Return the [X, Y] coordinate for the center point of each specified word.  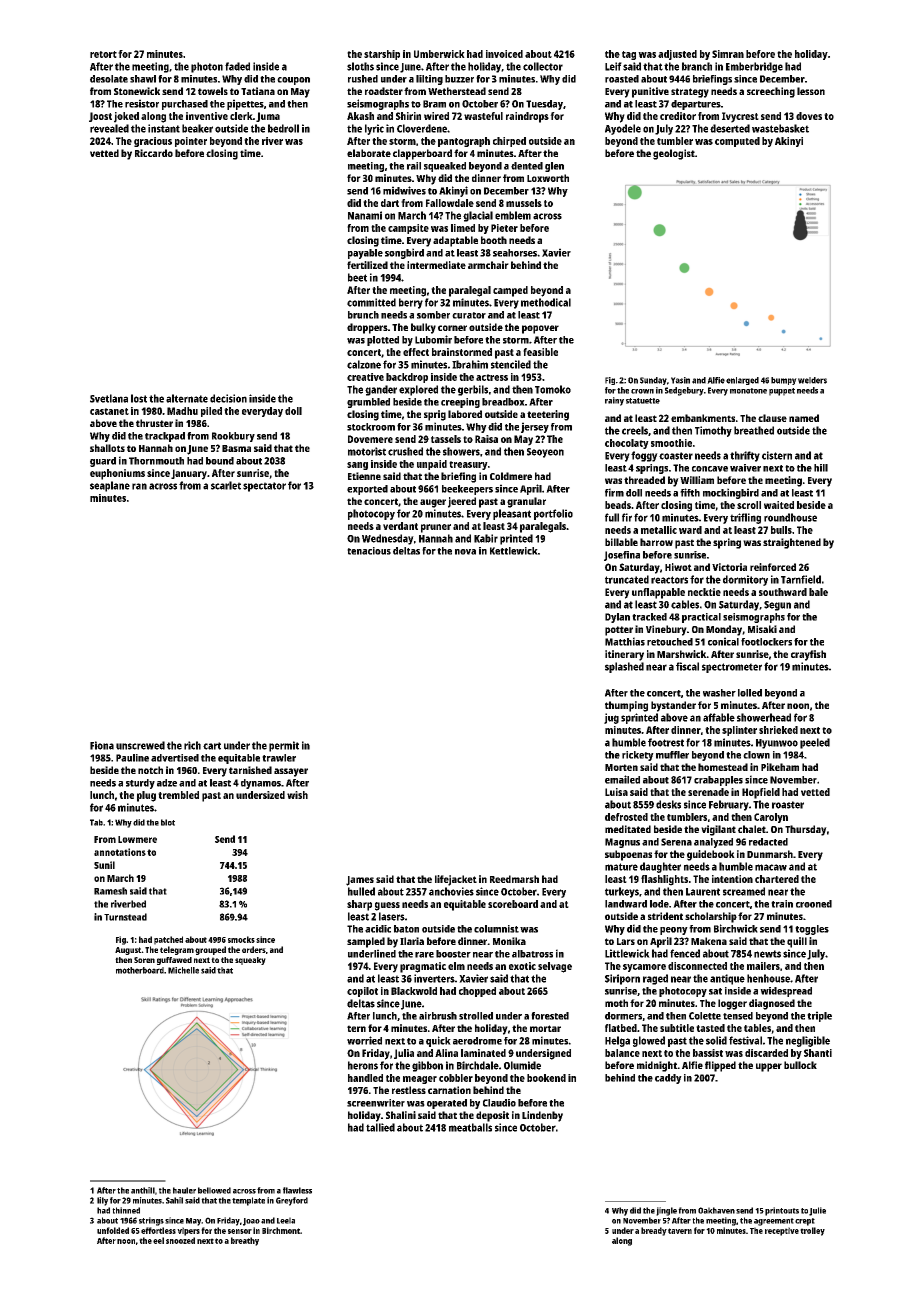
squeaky [250, 961]
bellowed [214, 1190]
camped [510, 291]
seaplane [110, 486]
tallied [380, 1127]
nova [465, 552]
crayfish [808, 655]
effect [416, 352]
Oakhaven [716, 1210]
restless [409, 1090]
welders [812, 380]
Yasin [680, 380]
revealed [109, 128]
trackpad [165, 437]
